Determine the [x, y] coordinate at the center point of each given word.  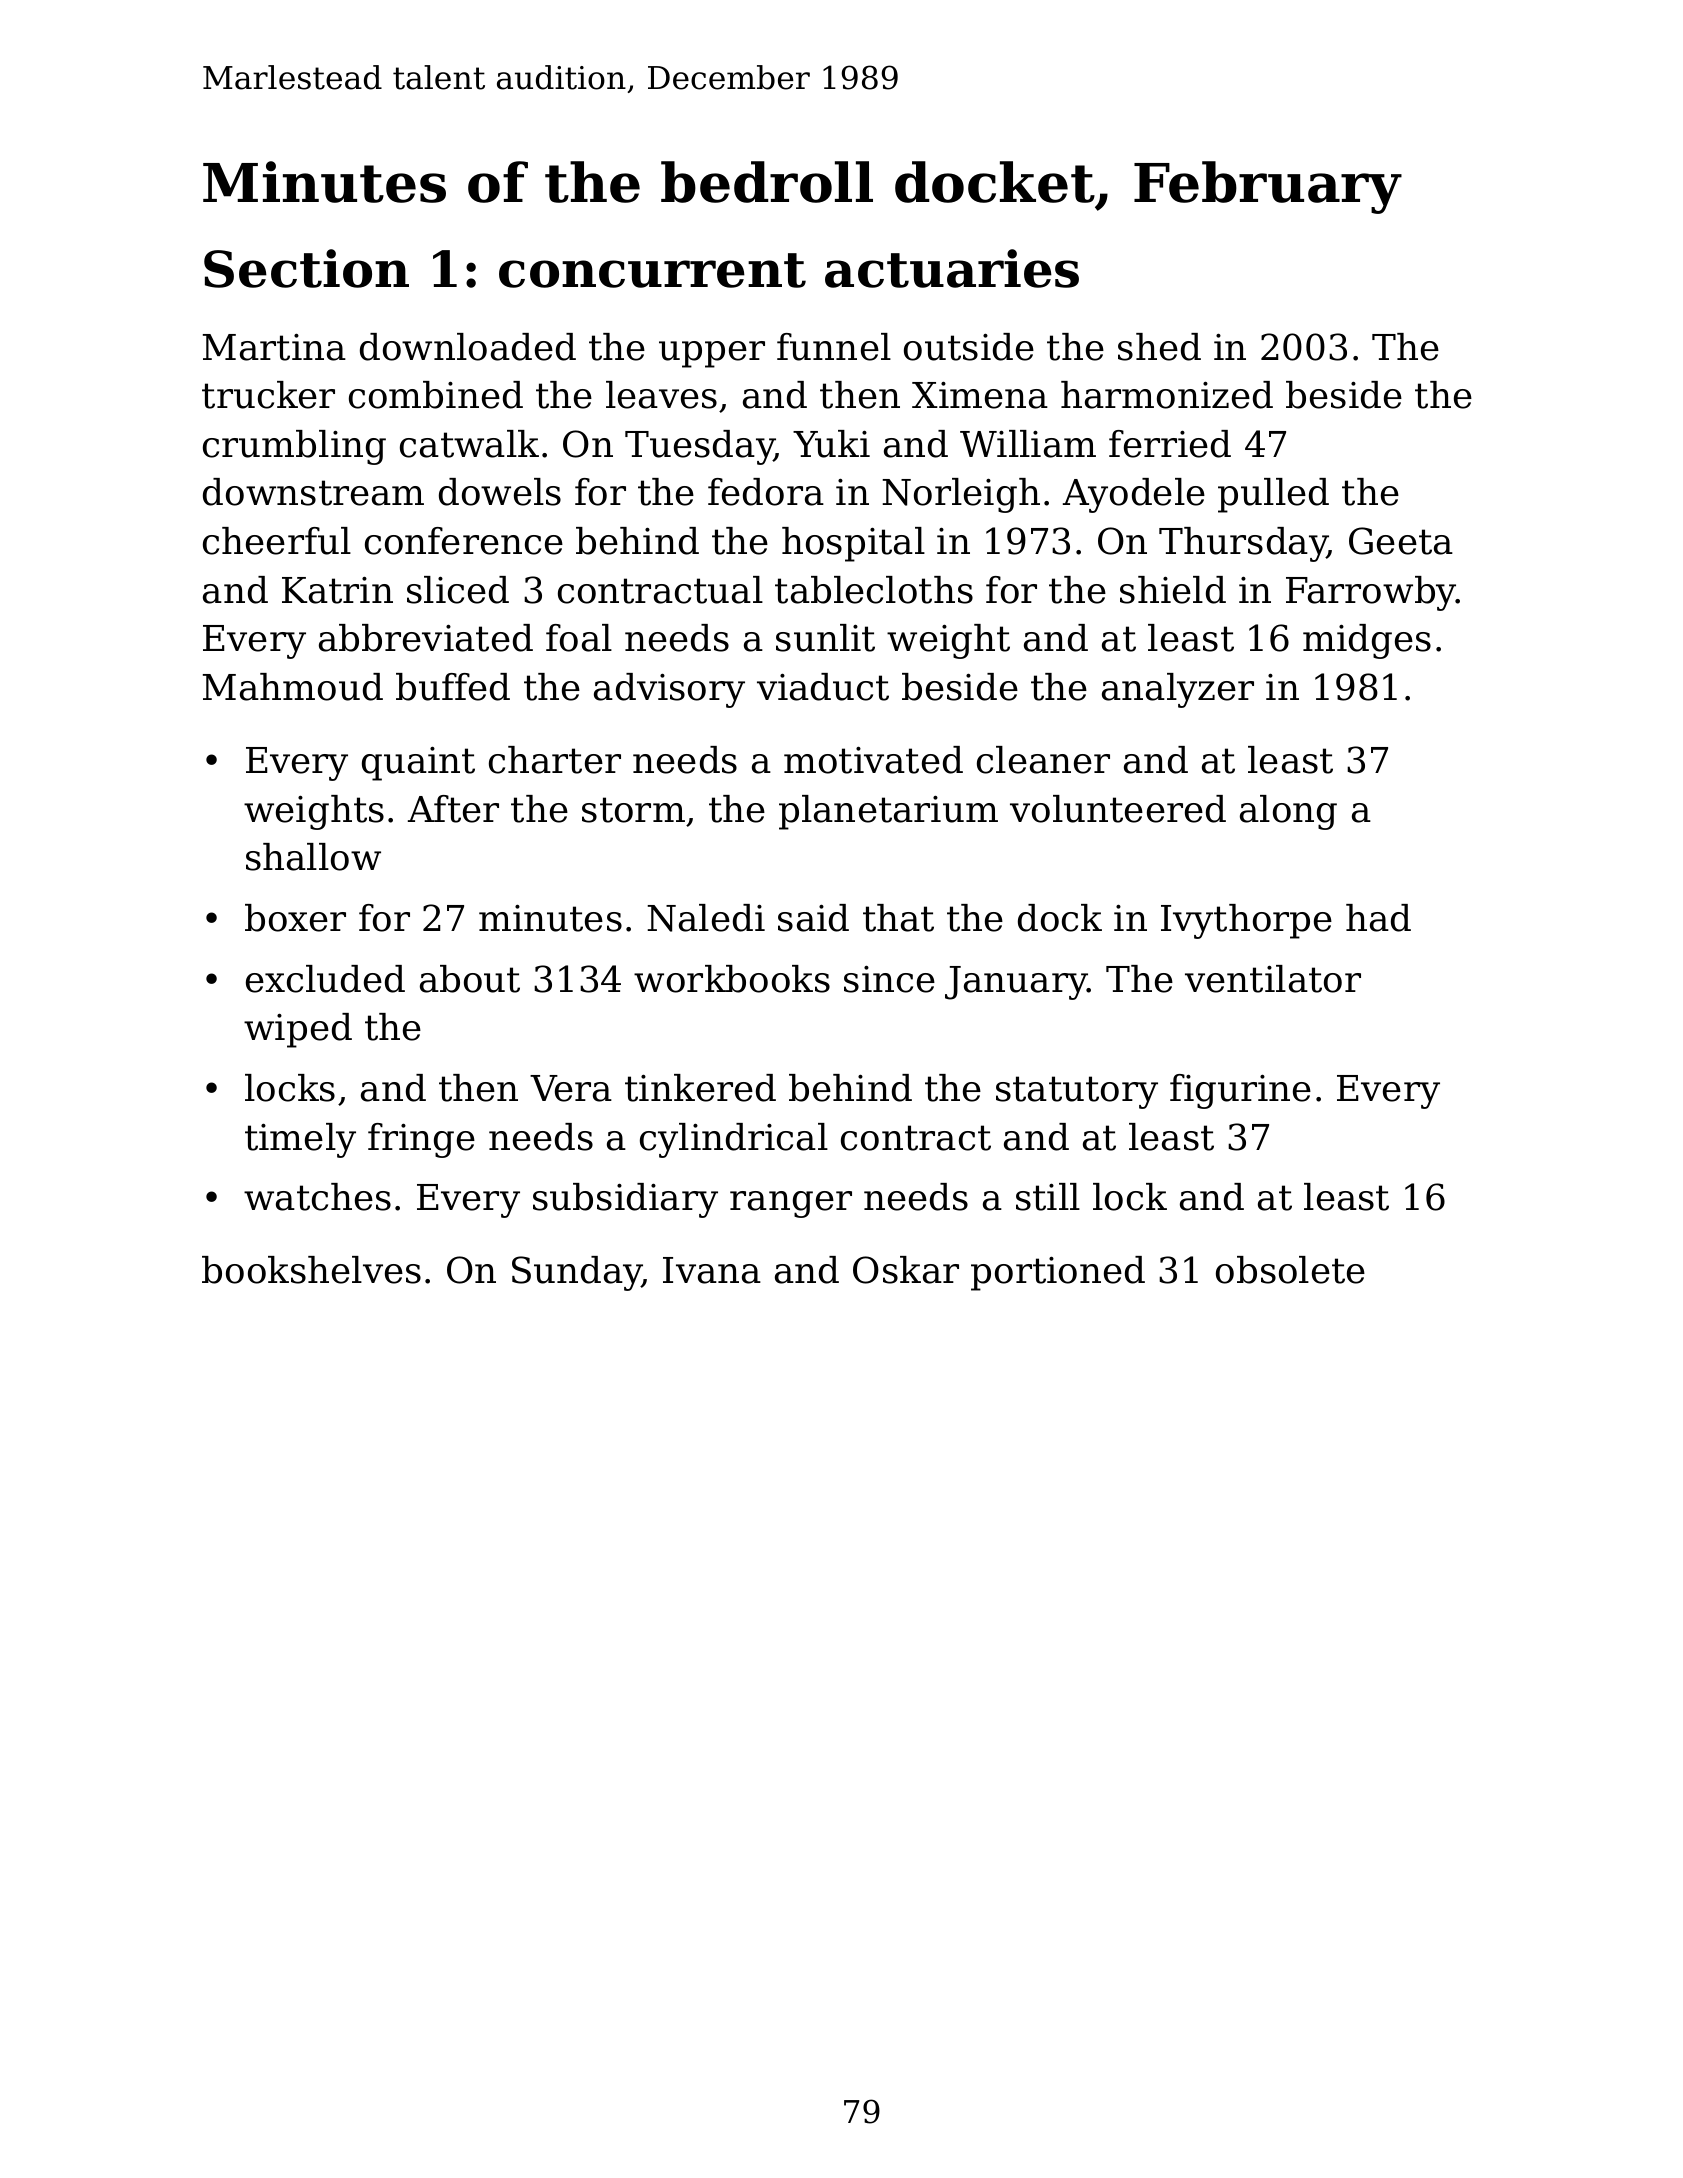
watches [317, 1197]
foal [579, 638]
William [1028, 444]
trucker [268, 395]
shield [1173, 590]
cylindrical [734, 1140]
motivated [873, 760]
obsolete [1290, 1270]
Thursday [1243, 544]
